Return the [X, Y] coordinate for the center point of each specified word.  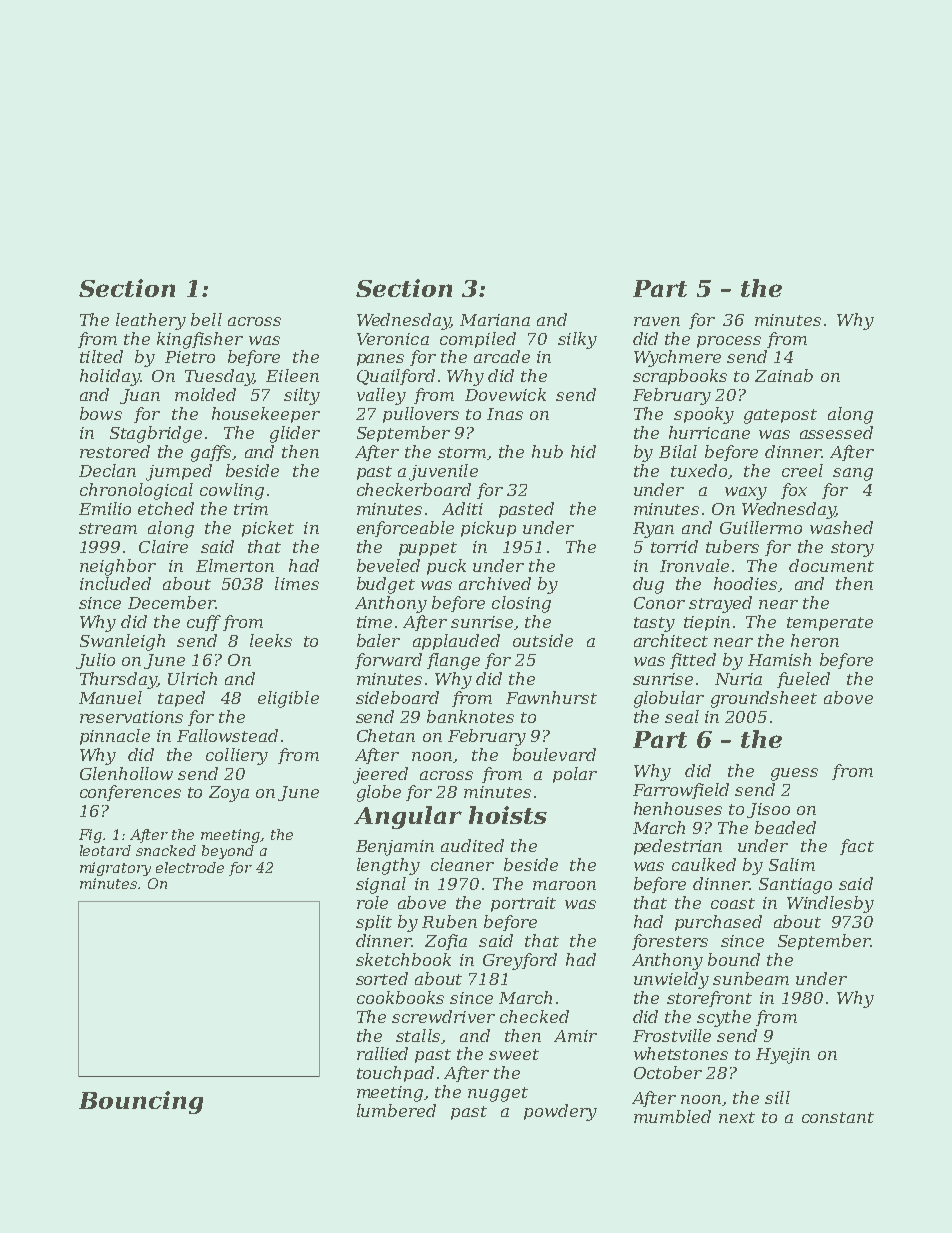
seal [682, 716]
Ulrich [192, 678]
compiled [478, 340]
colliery [237, 756]
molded [205, 394]
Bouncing [141, 1102]
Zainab [784, 375]
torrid [674, 546]
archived [495, 583]
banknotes [470, 716]
